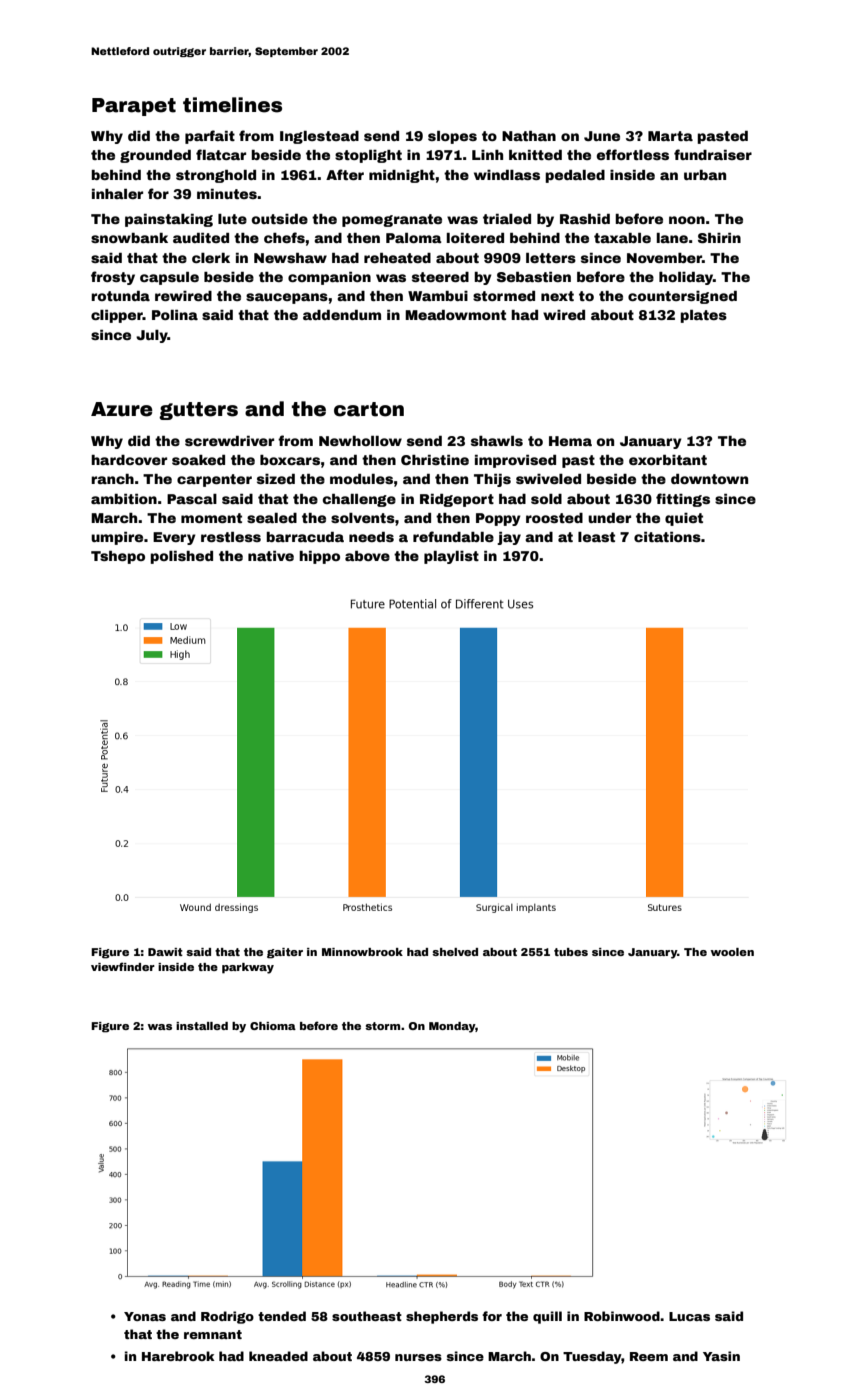  What do you see at coordinates (451, 557) in the screenshot?
I see `playlist` at bounding box center [451, 557].
